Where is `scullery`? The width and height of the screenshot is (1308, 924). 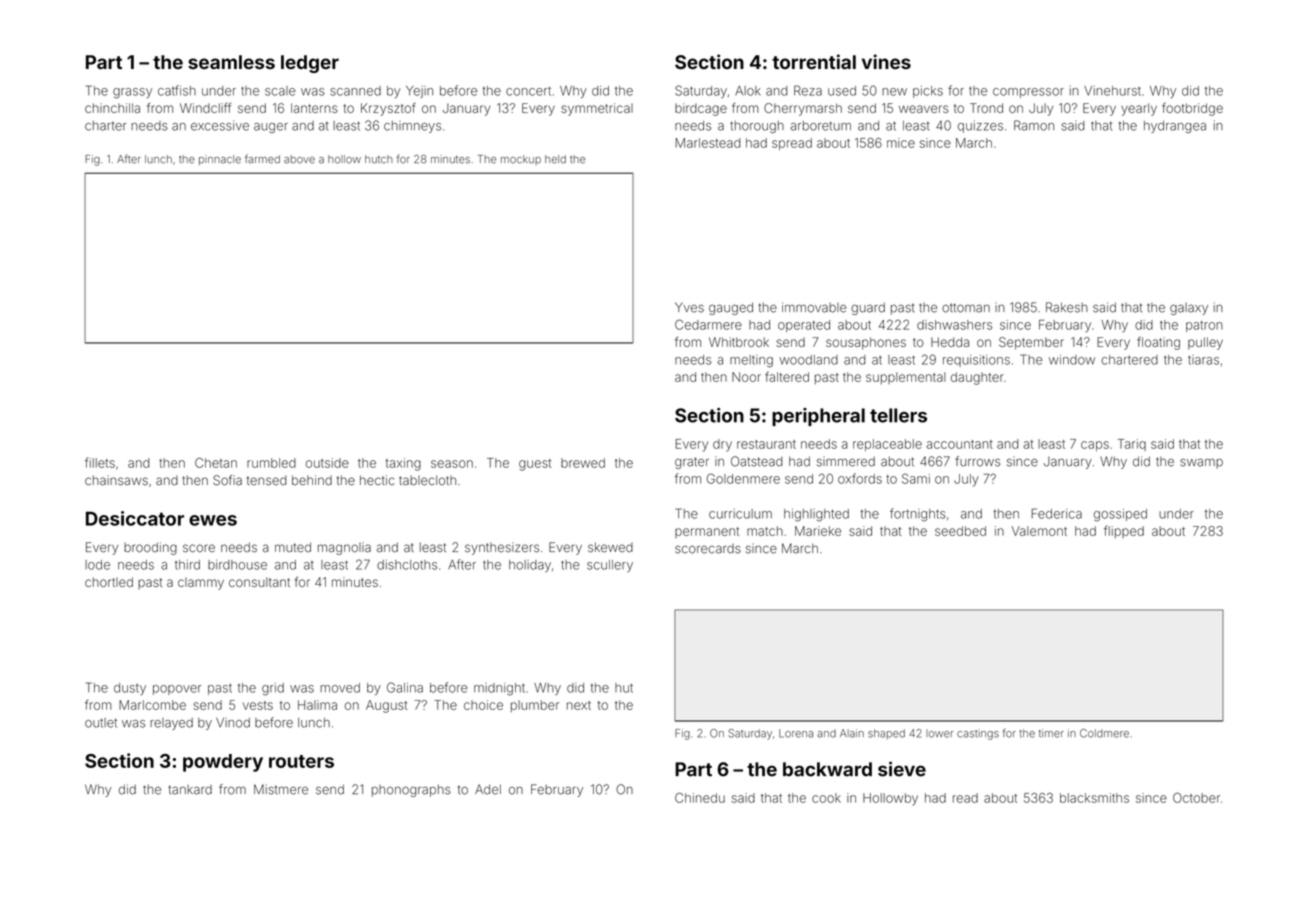 scullery is located at coordinates (610, 566).
